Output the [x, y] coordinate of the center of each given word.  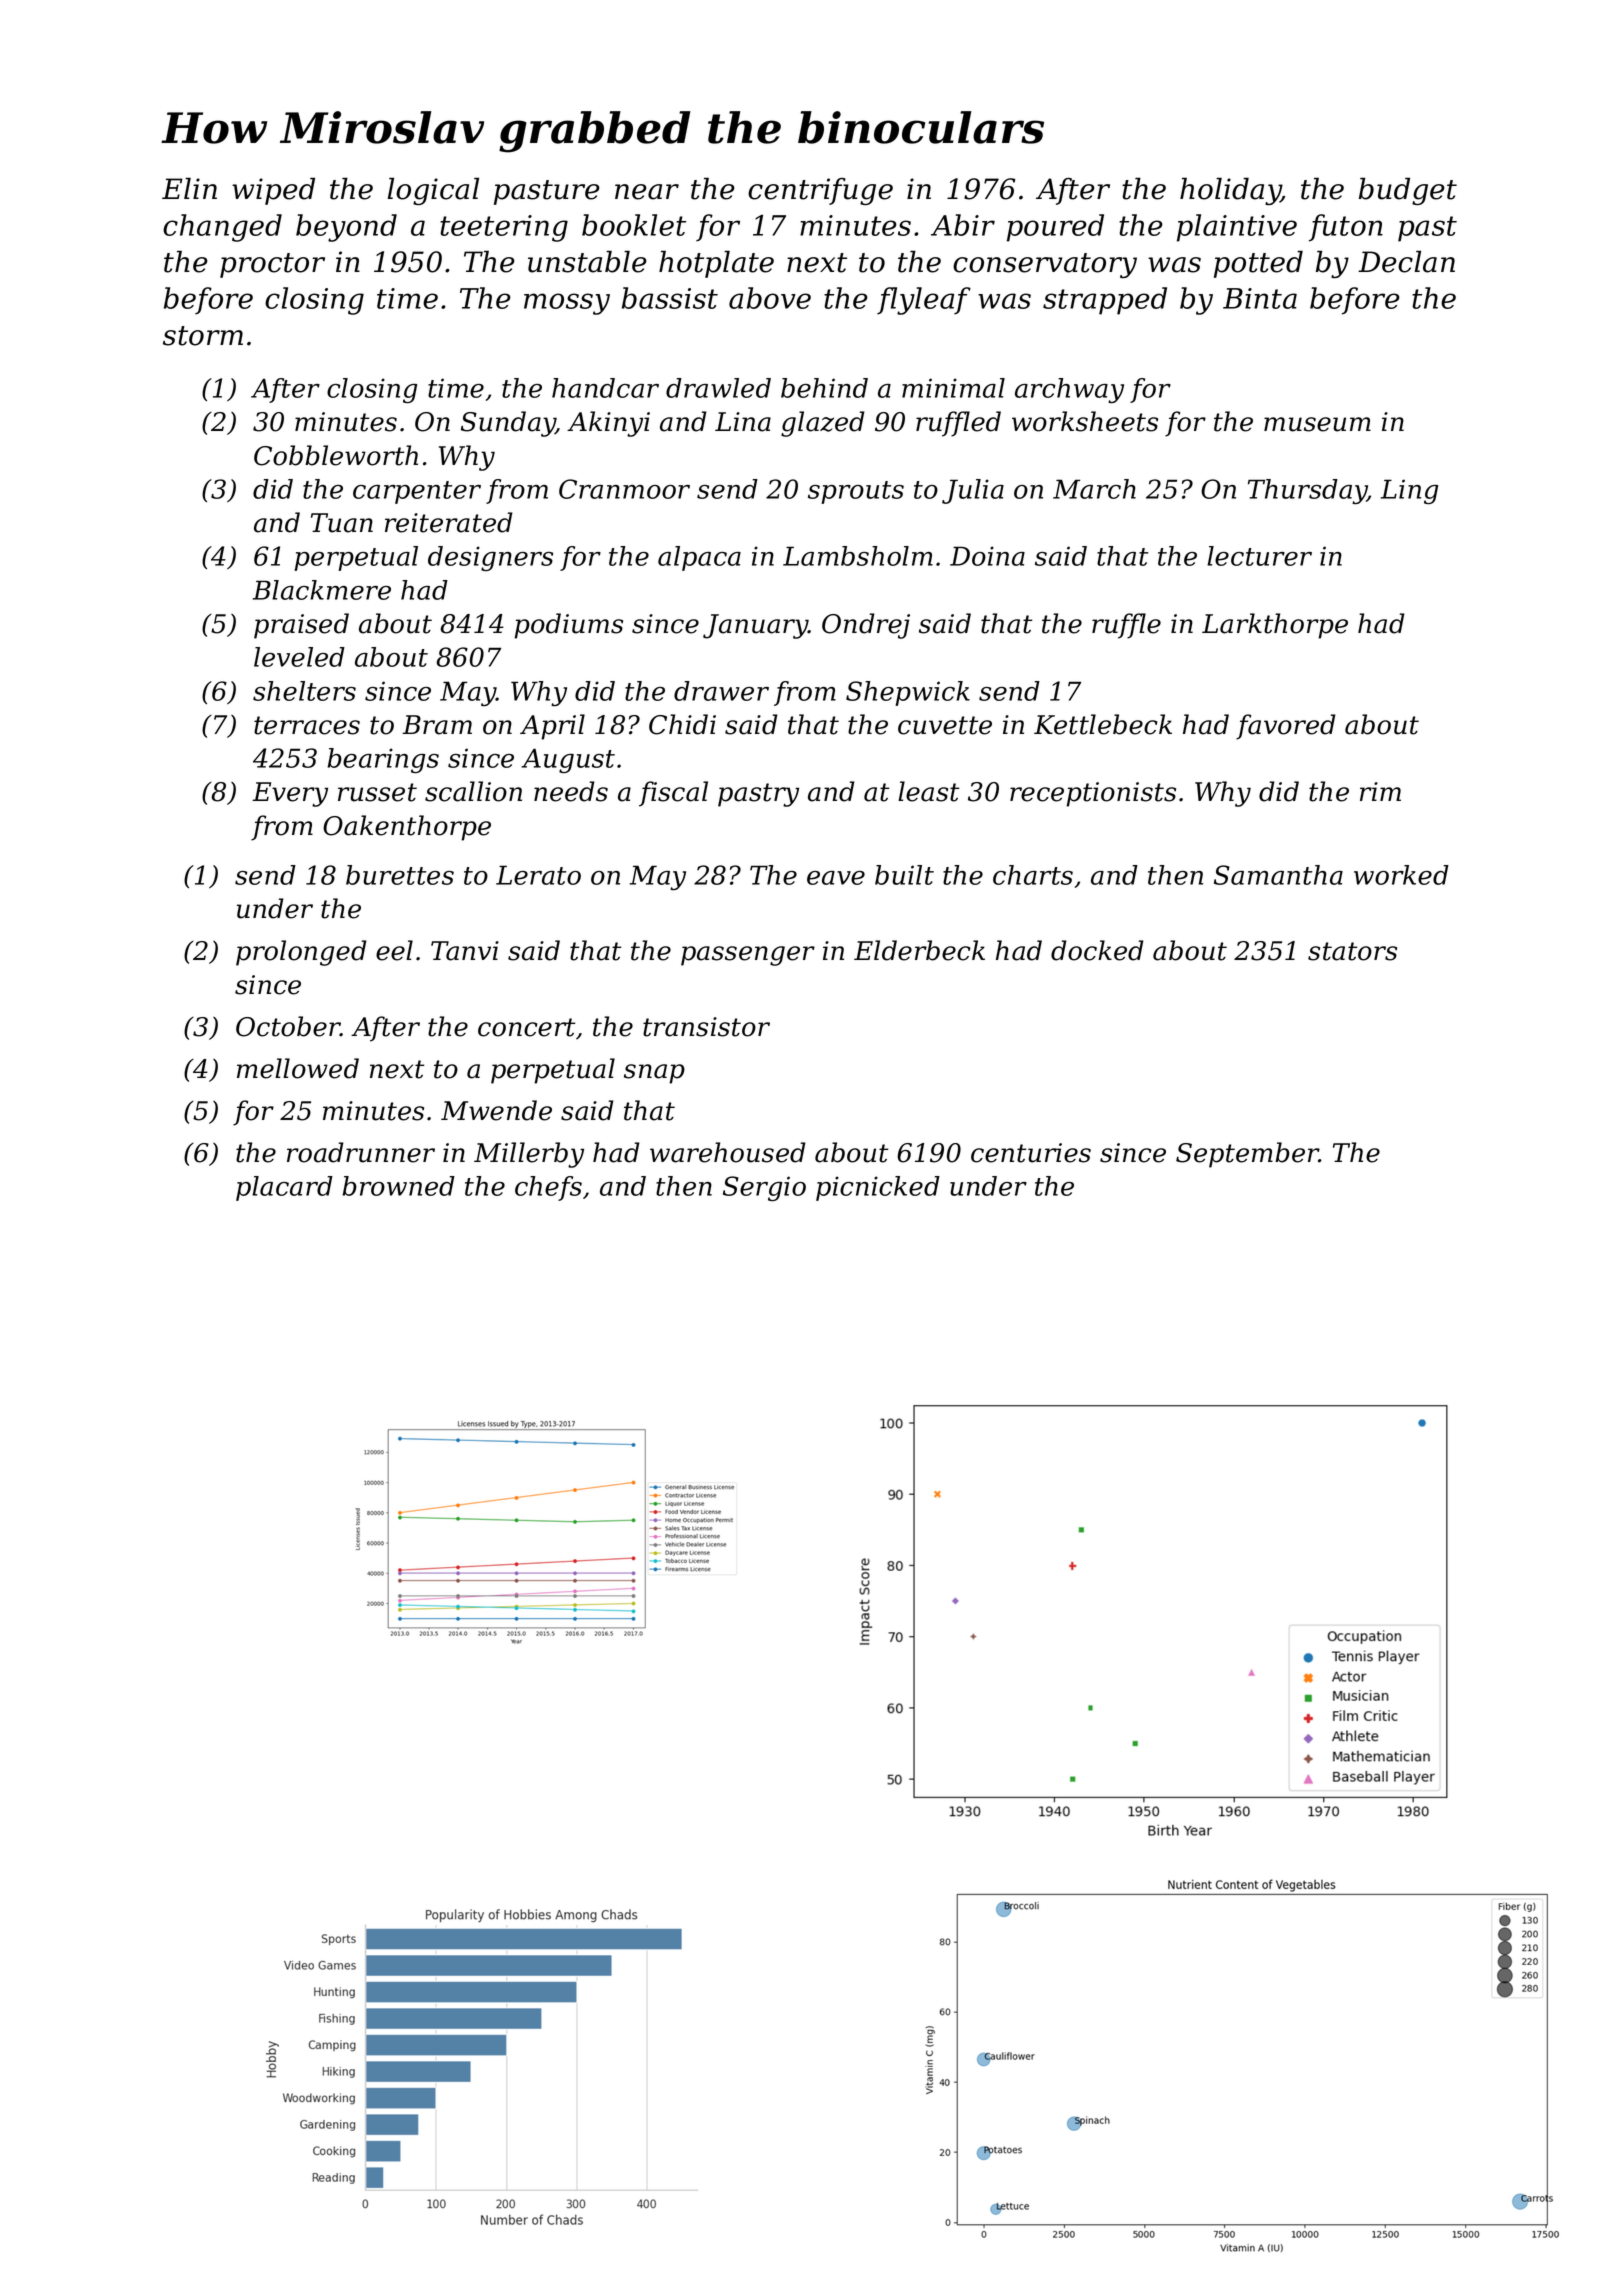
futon [1346, 228]
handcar [605, 388]
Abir [963, 225]
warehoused [728, 1152]
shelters [304, 691]
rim [1380, 791]
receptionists [1093, 794]
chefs [548, 1188]
